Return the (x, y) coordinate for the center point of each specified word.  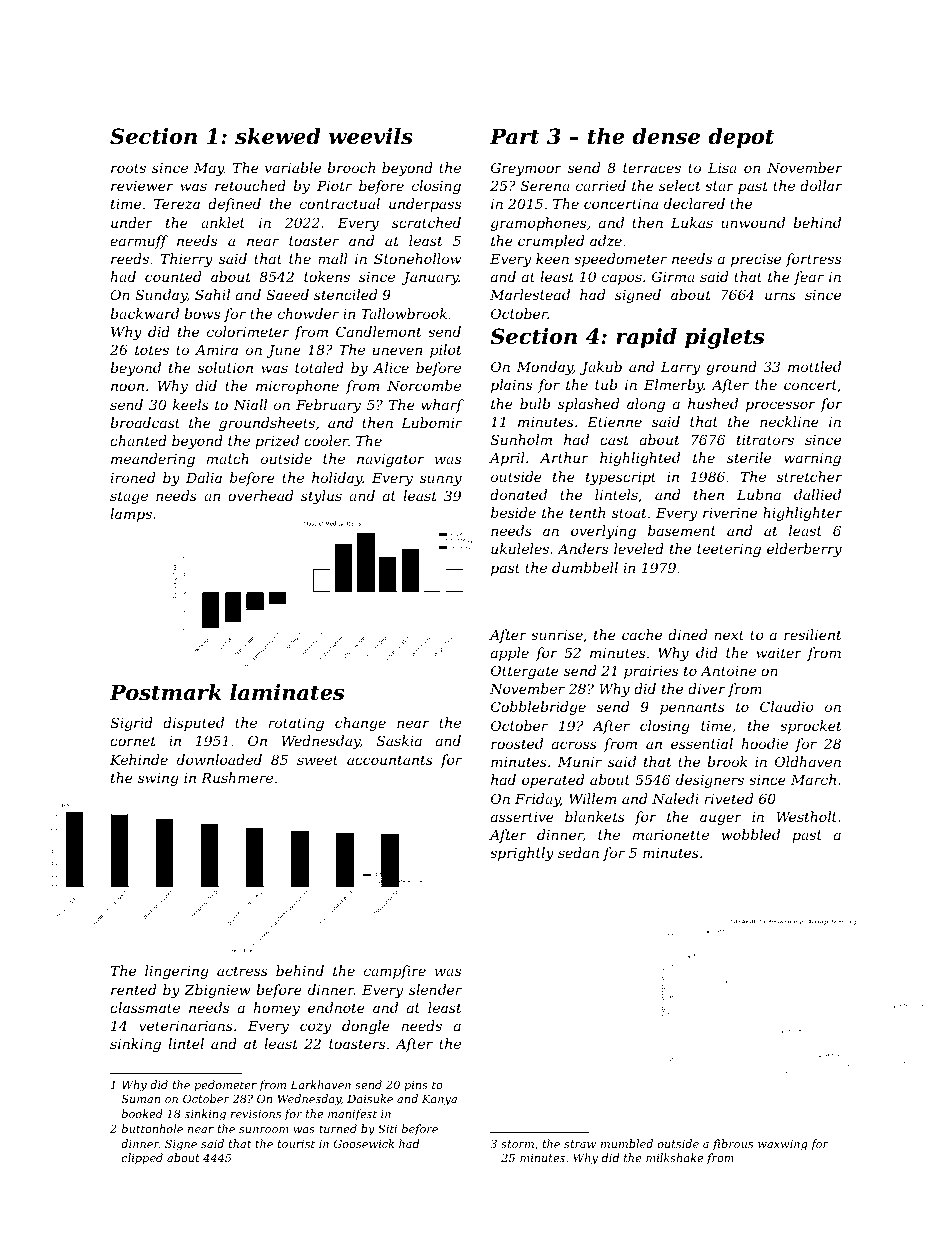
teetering (729, 550)
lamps (131, 515)
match (228, 458)
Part (515, 136)
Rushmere (237, 777)
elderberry (804, 550)
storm (517, 1144)
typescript (621, 478)
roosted (517, 743)
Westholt (806, 816)
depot (741, 138)
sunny (441, 480)
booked (142, 1113)
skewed (278, 136)
